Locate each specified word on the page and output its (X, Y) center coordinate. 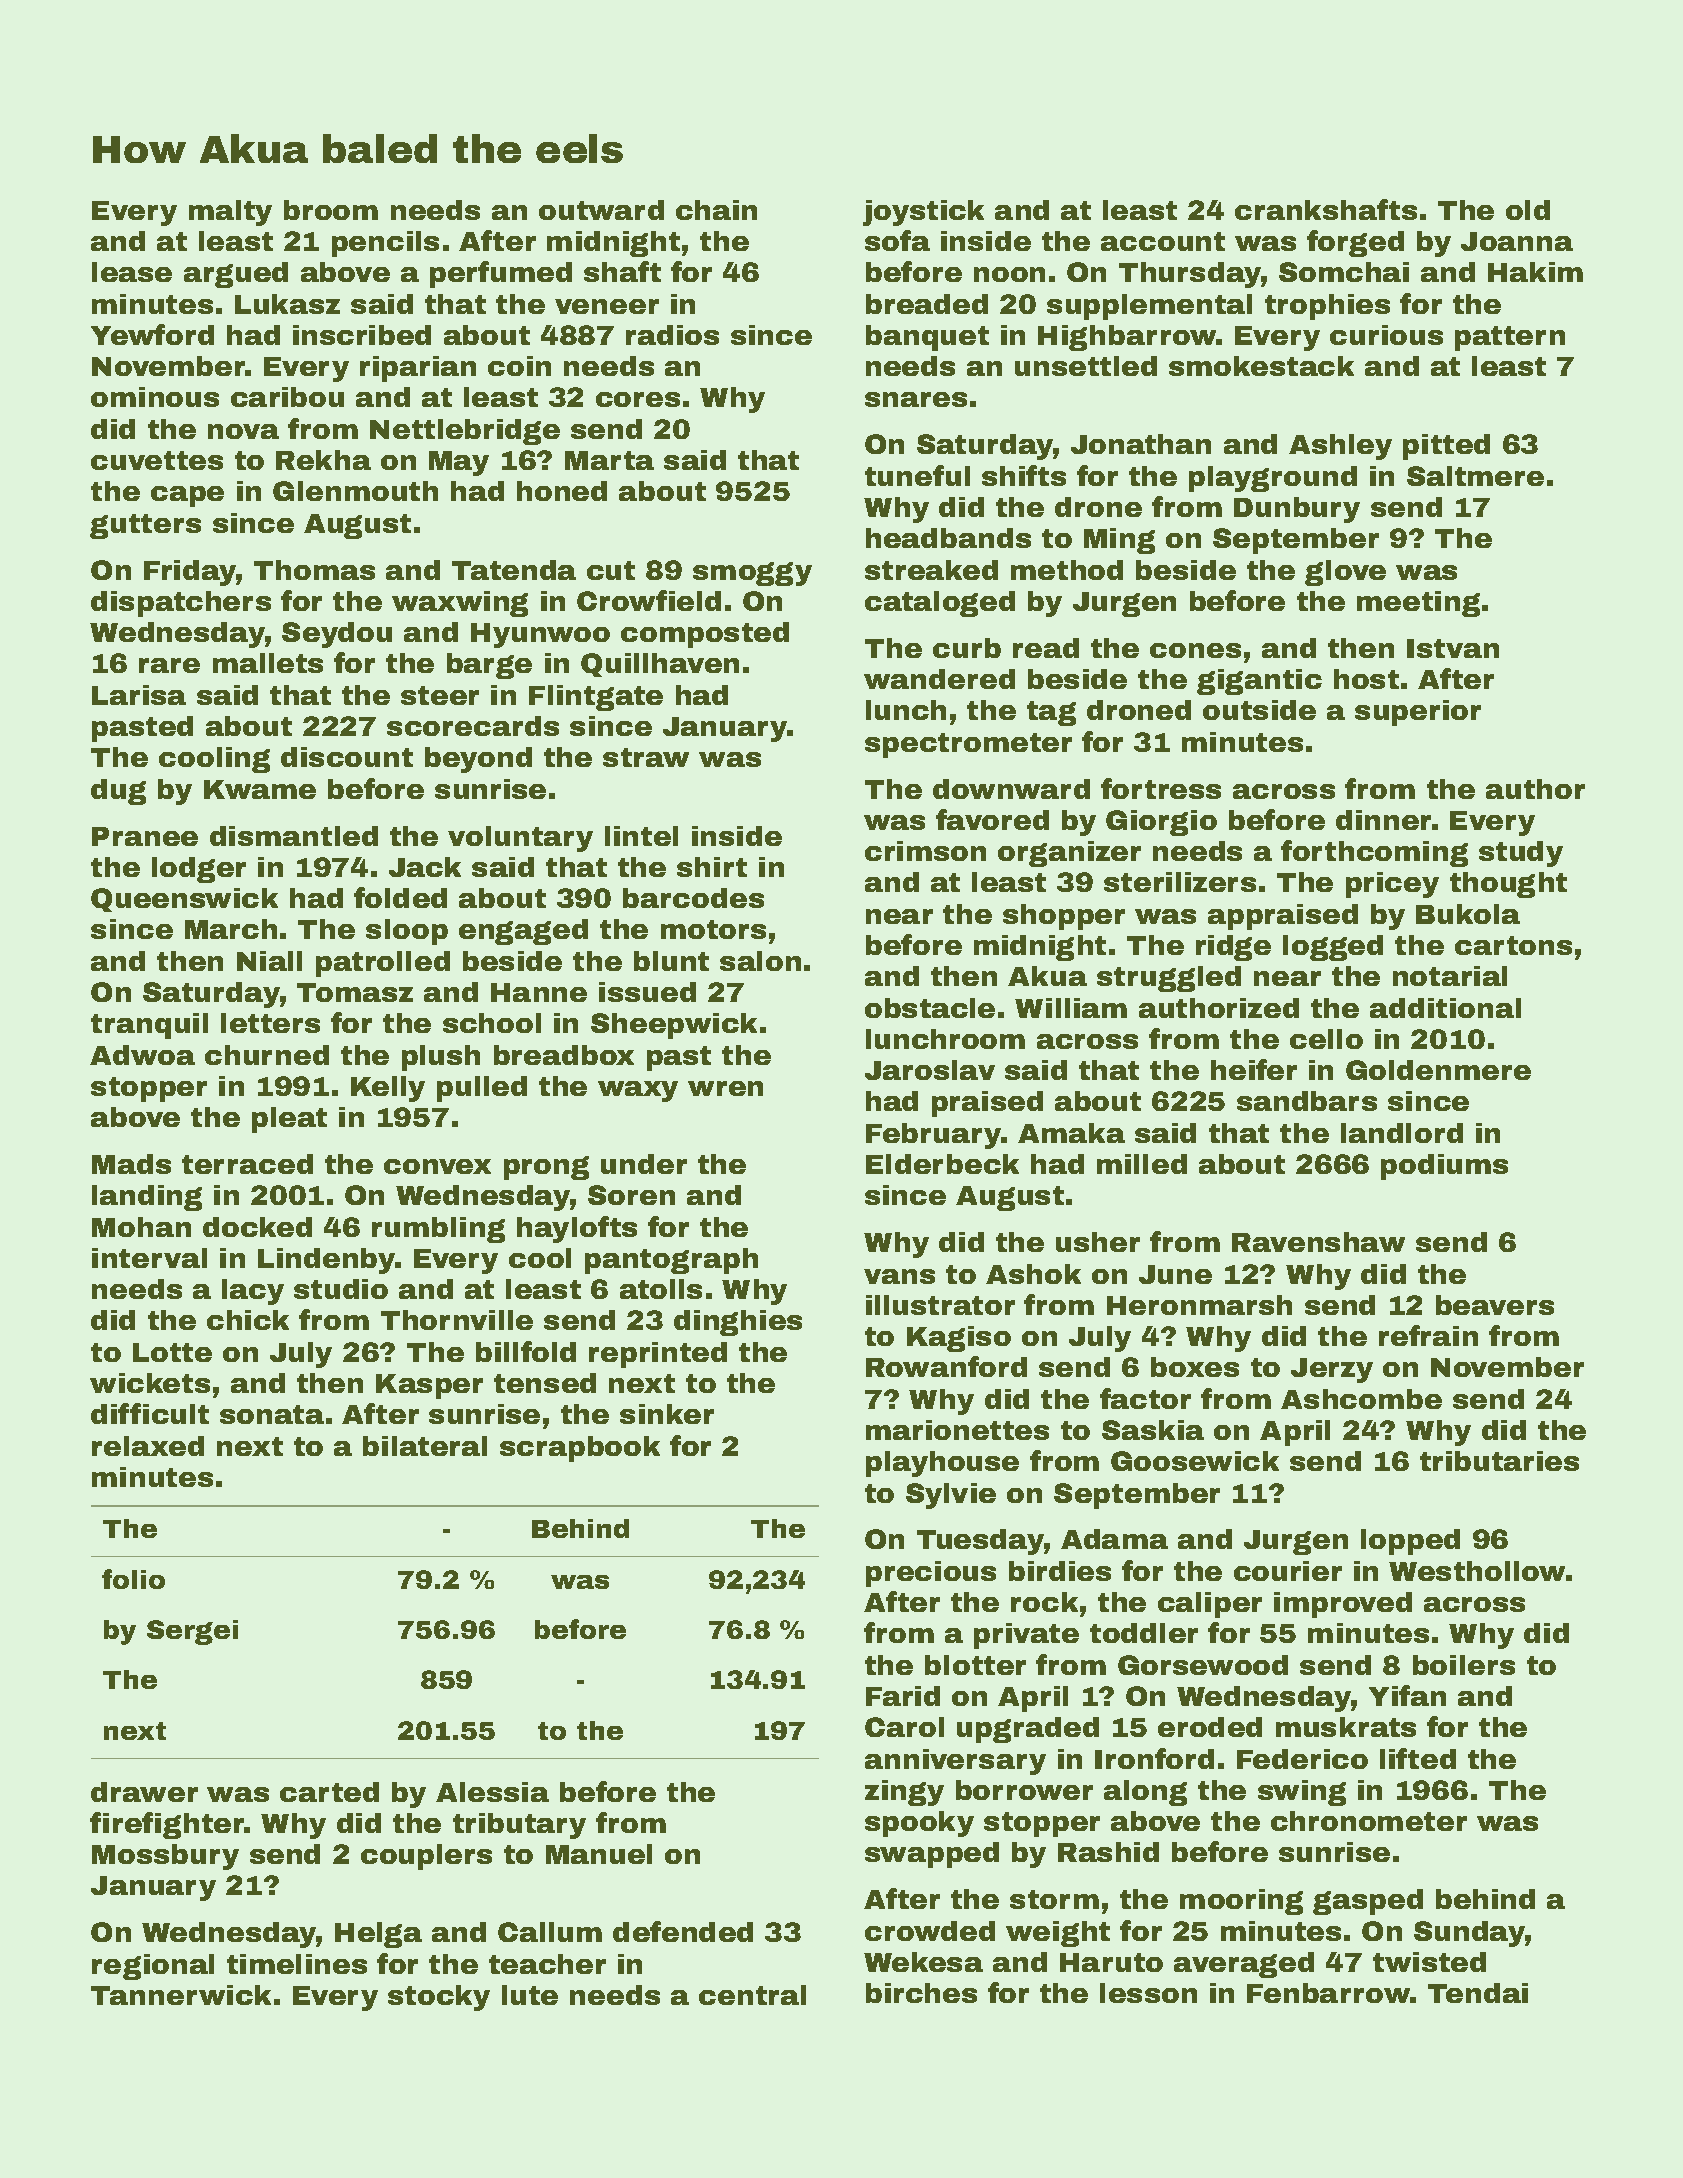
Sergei (192, 1632)
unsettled (1086, 366)
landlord (1402, 1133)
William (1071, 1008)
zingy (904, 1793)
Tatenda (514, 570)
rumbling (438, 1230)
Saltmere (1475, 476)
